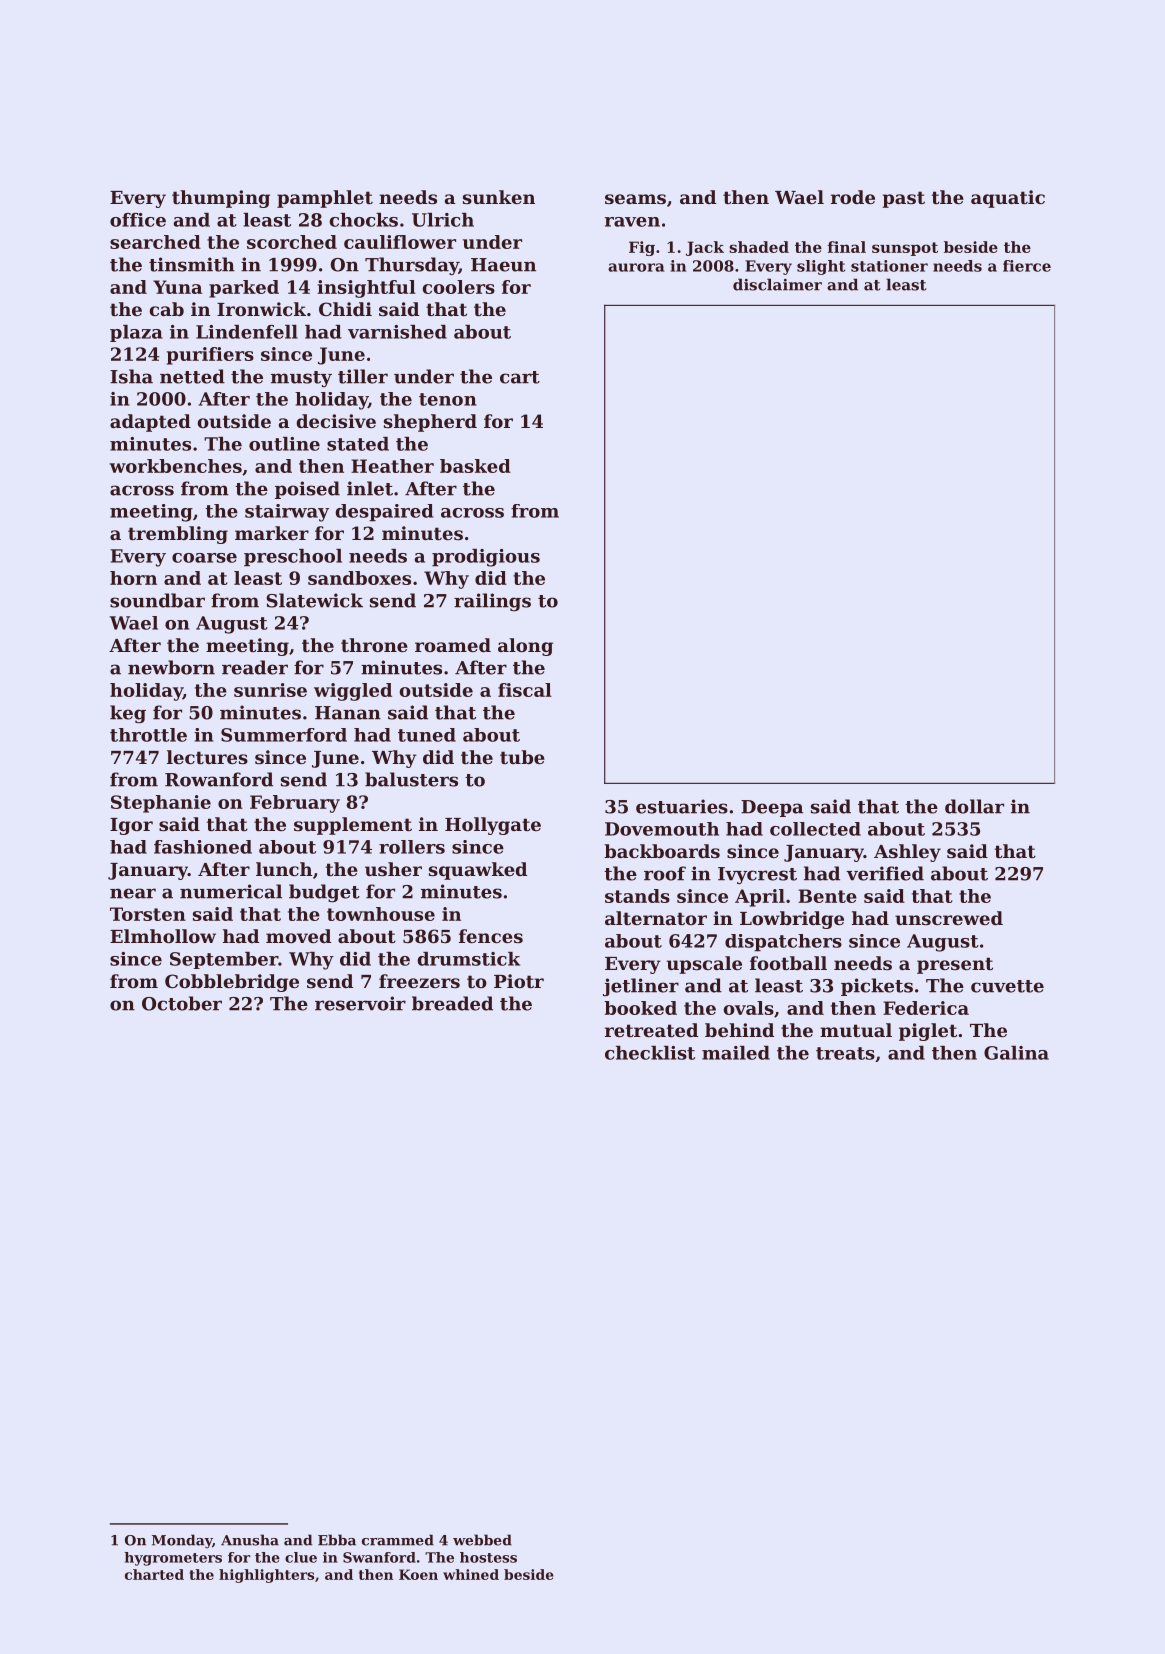  I want to click on Ebba, so click(337, 1540).
